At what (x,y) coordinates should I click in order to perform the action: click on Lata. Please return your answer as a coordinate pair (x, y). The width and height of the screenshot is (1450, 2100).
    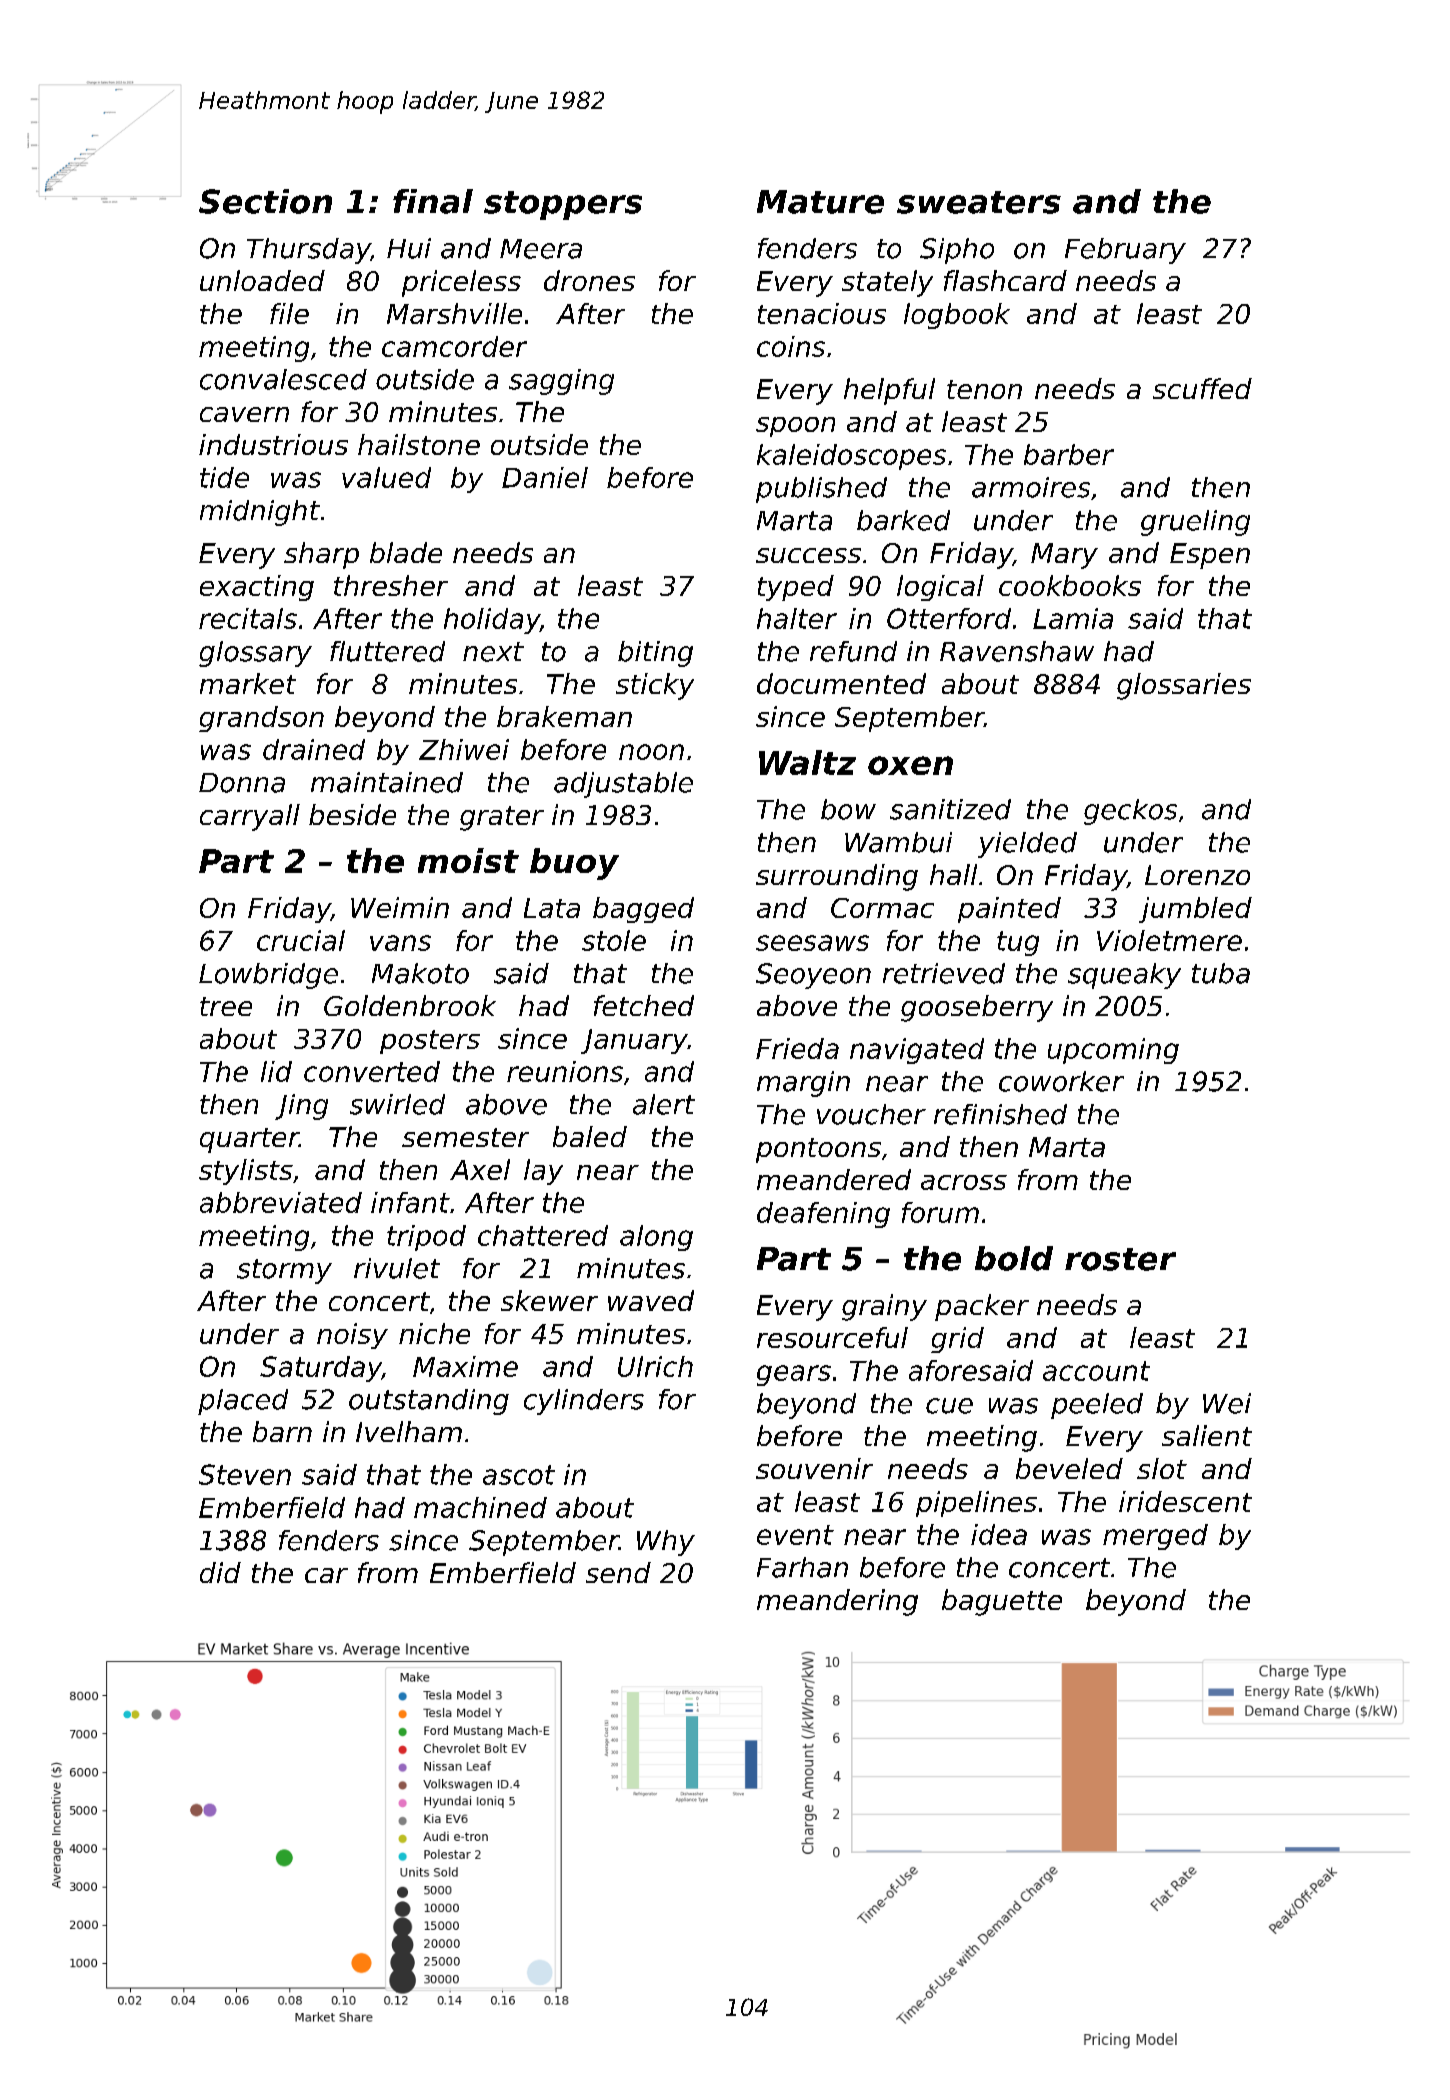
    Looking at the image, I should click on (552, 908).
